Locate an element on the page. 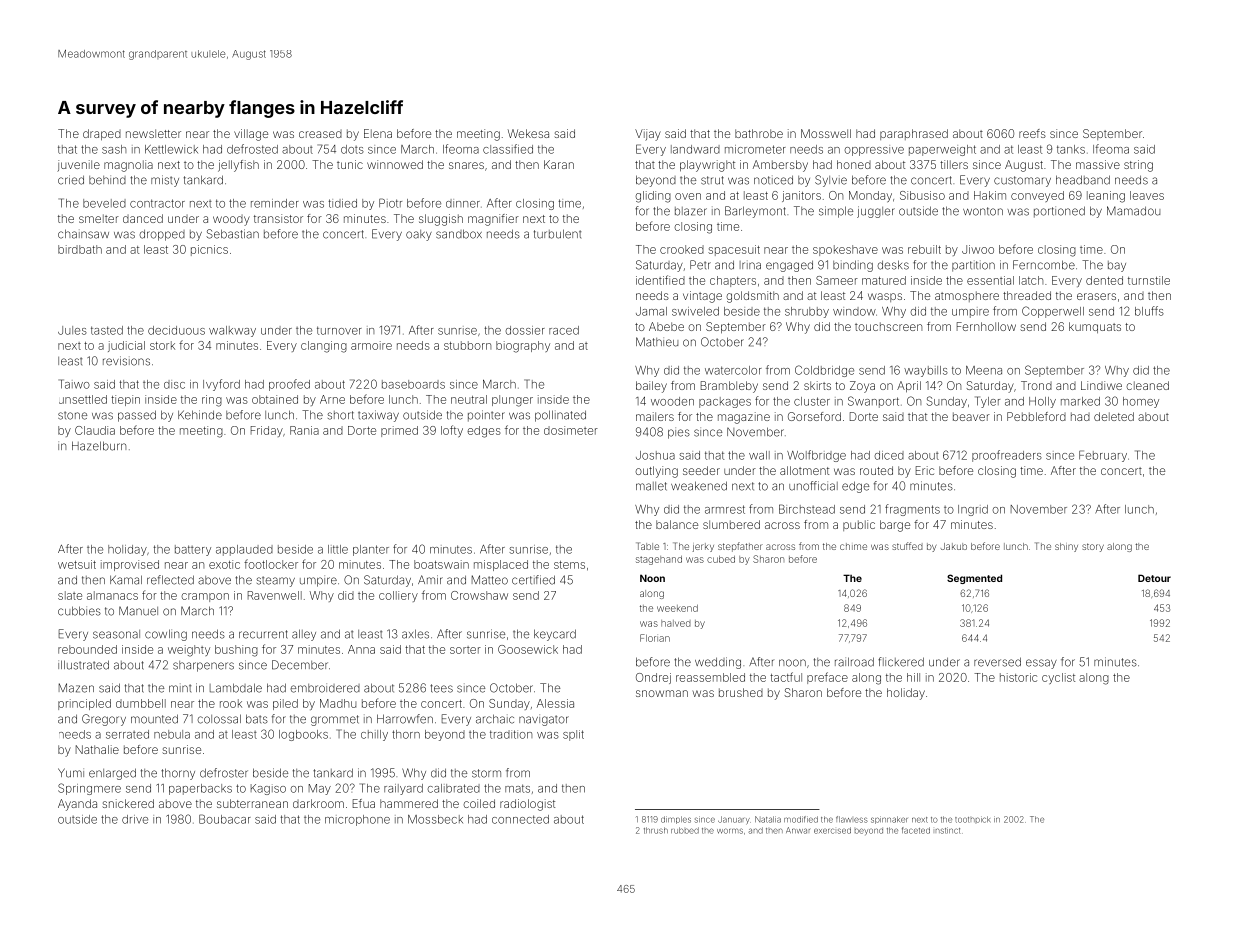 Image resolution: width=1233 pixels, height=952 pixels. Vijay is located at coordinates (648, 135).
